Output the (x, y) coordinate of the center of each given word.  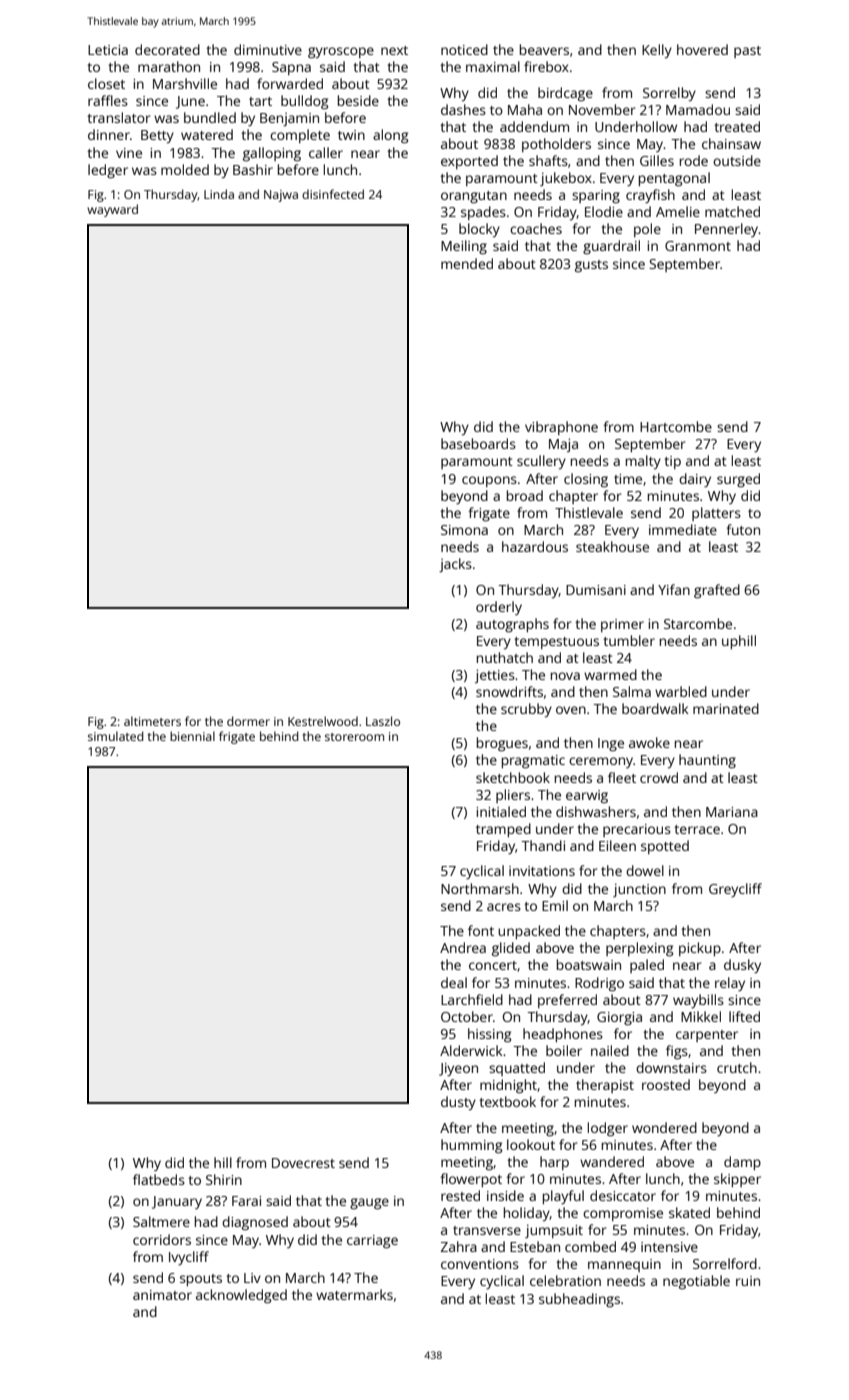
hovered (702, 49)
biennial (192, 736)
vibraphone (561, 428)
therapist (605, 1086)
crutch (737, 1067)
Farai (246, 1201)
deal (454, 982)
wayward (112, 210)
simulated (116, 736)
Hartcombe (676, 426)
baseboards (478, 443)
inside (505, 1195)
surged (738, 480)
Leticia (108, 50)
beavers (544, 49)
